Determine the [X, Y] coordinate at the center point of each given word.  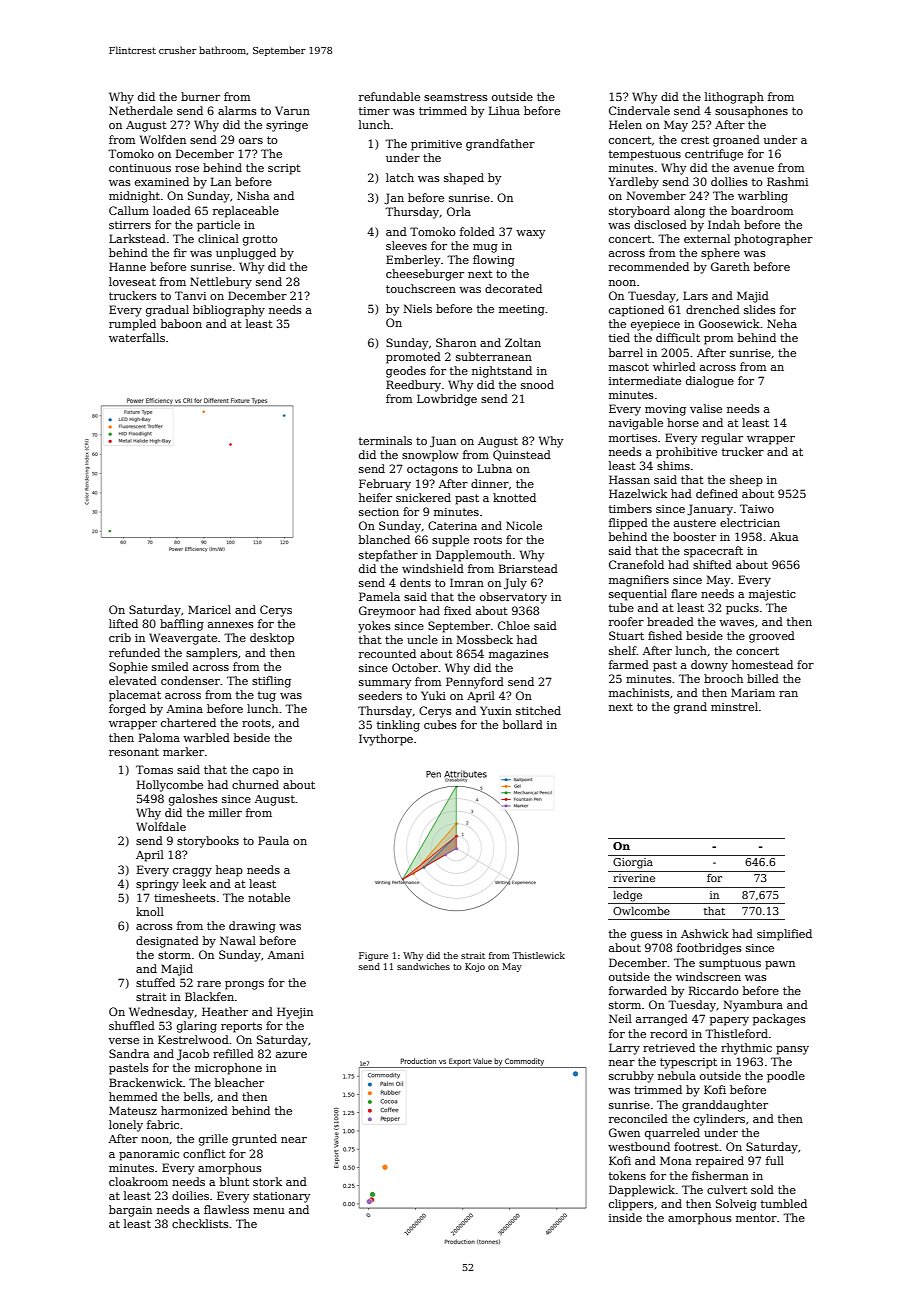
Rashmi [787, 181]
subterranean [494, 356]
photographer [773, 240]
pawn [780, 965]
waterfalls [137, 337]
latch [400, 177]
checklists [200, 1223]
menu [269, 1211]
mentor [756, 1218]
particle [218, 226]
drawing [252, 927]
